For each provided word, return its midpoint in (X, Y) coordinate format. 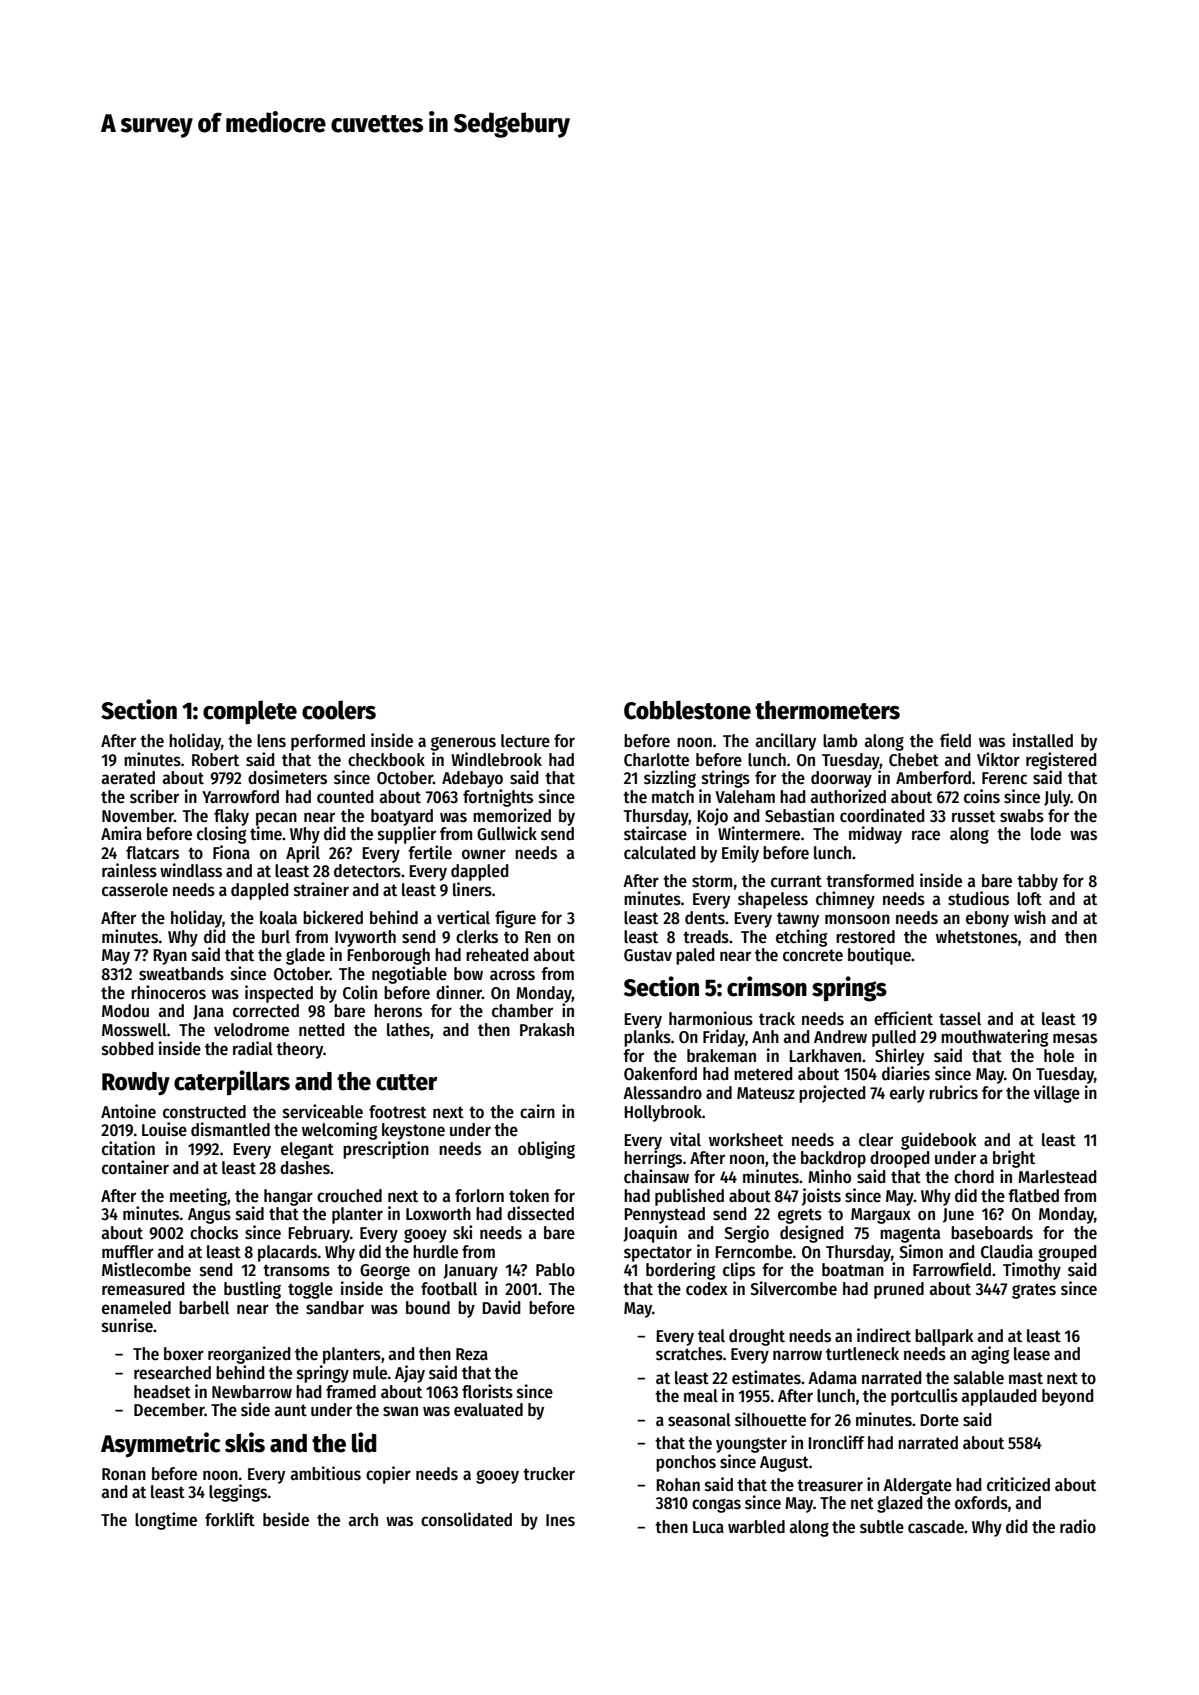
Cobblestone (687, 710)
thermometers (827, 710)
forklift (230, 1519)
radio (1078, 1526)
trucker (549, 1474)
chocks (214, 1233)
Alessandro (662, 1093)
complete (250, 712)
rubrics (953, 1092)
